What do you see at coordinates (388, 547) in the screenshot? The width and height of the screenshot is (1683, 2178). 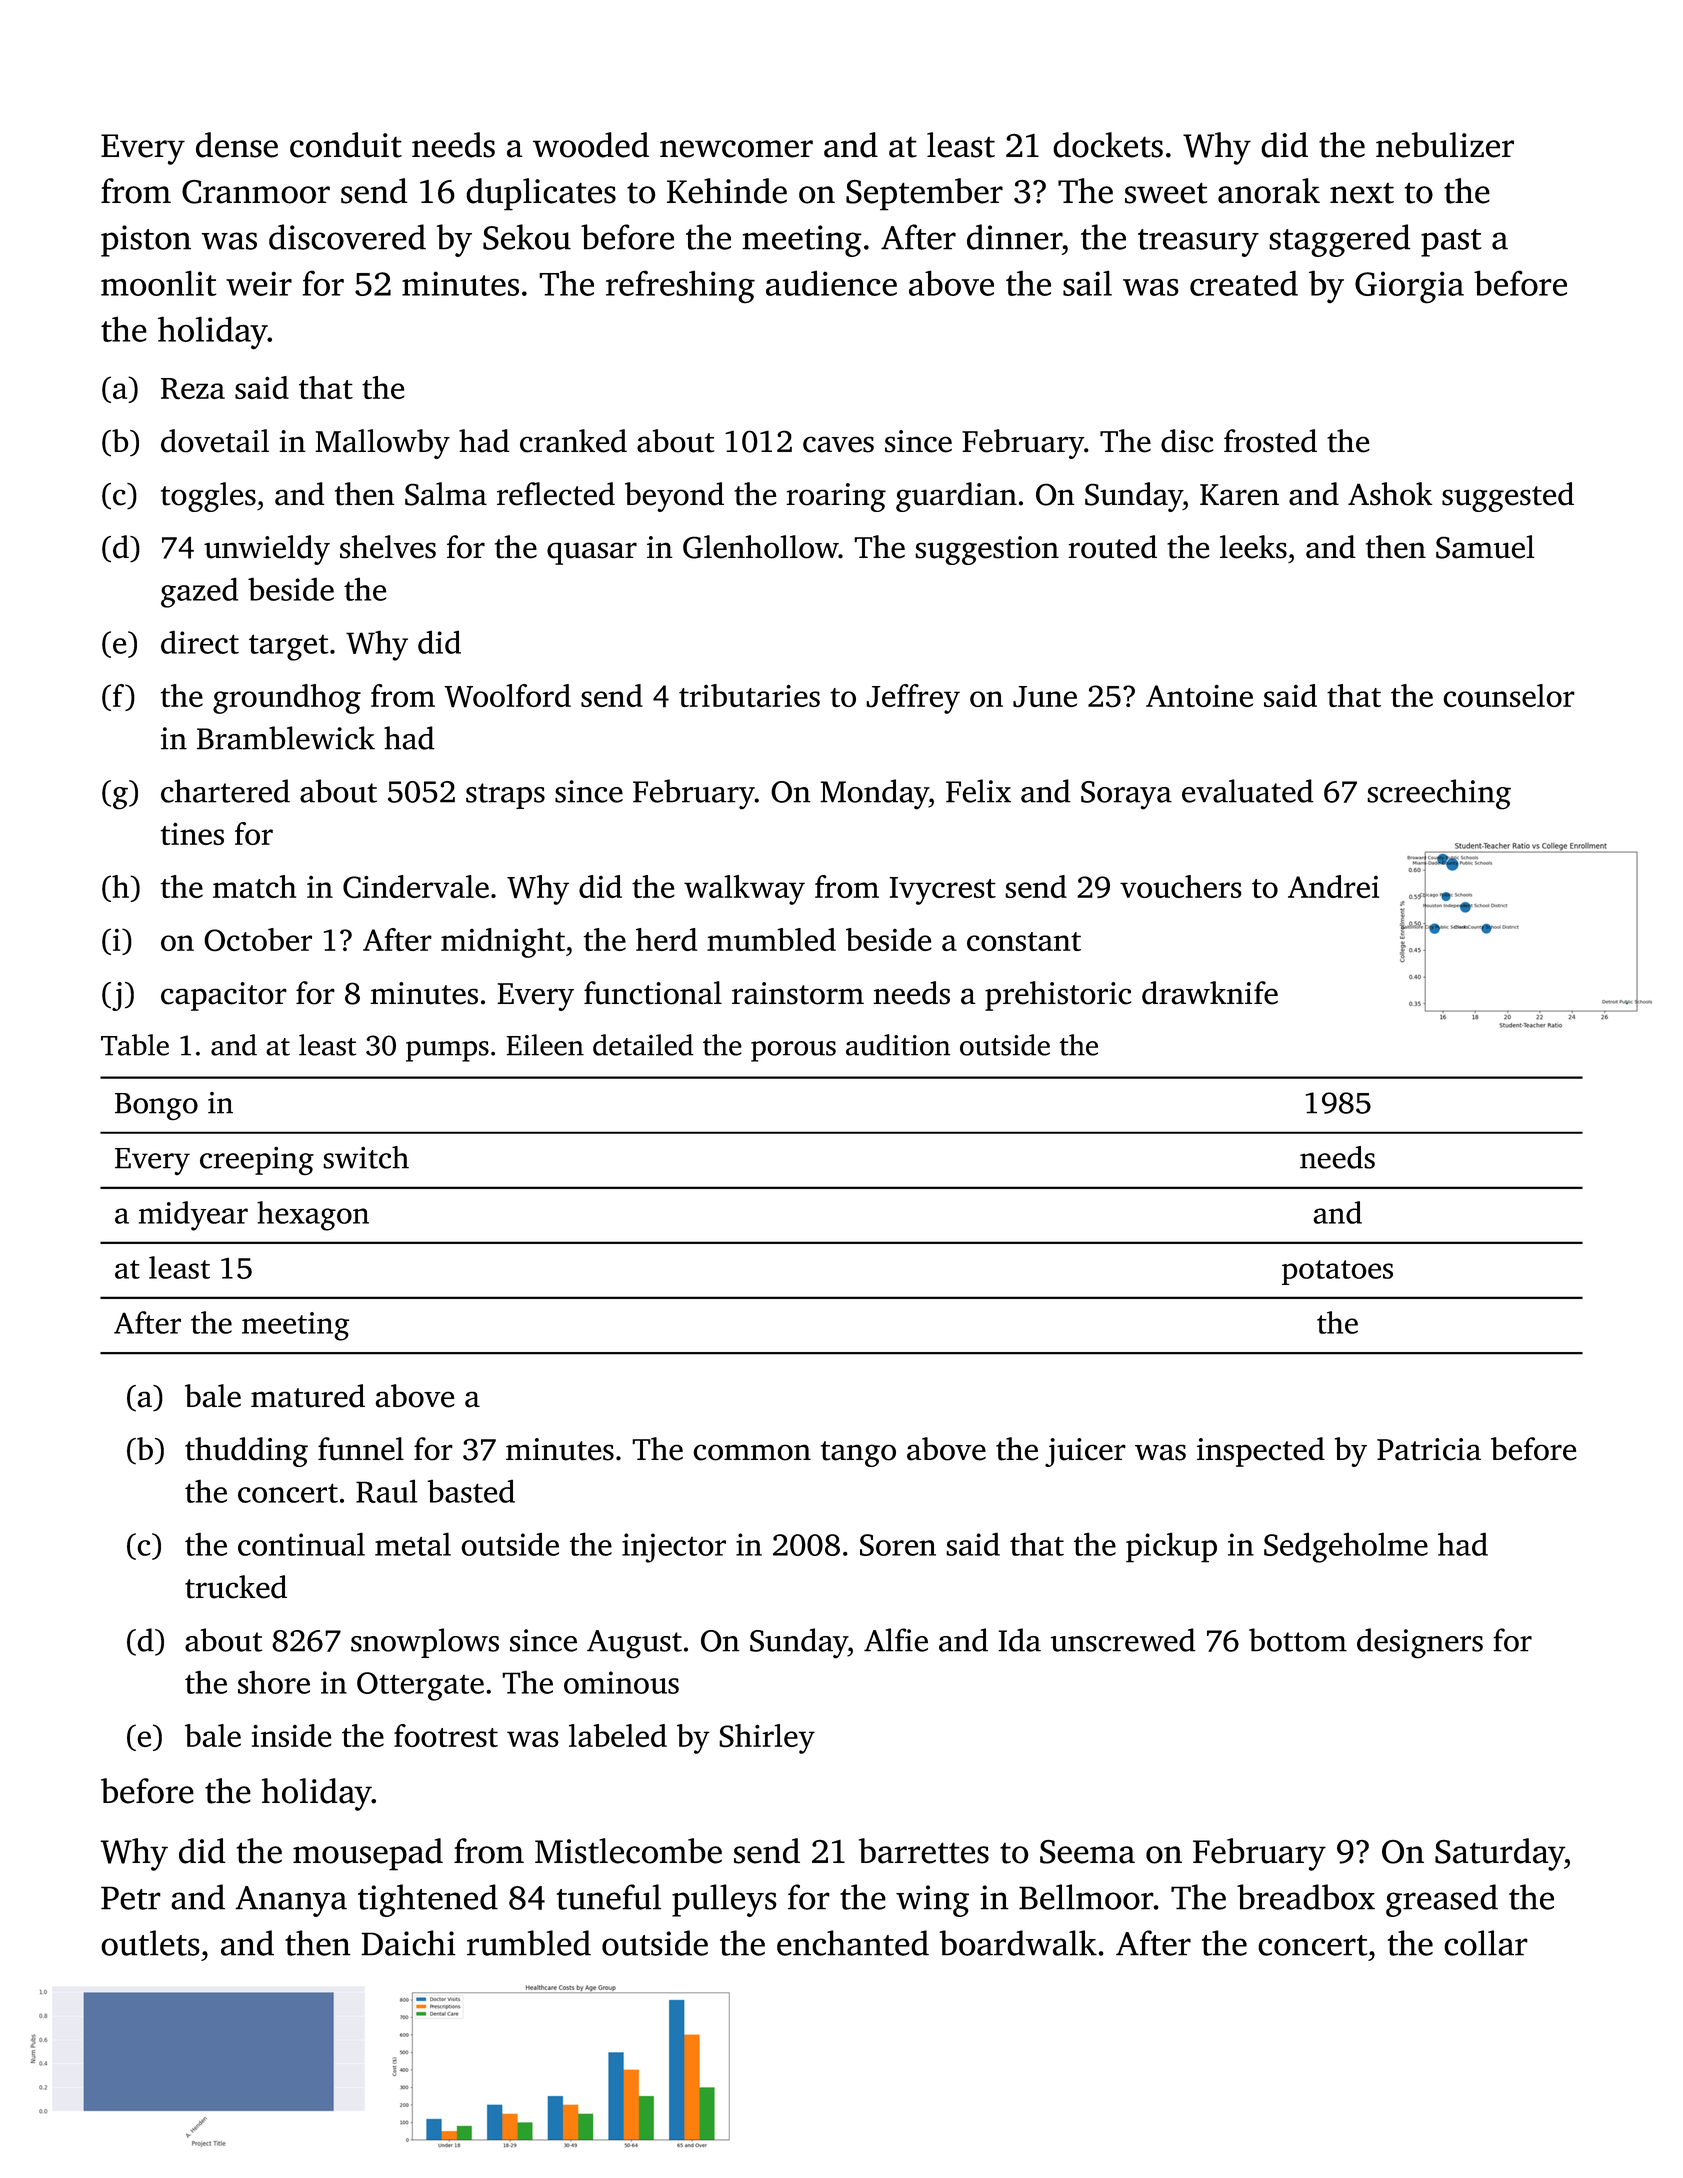 I see `shelves` at bounding box center [388, 547].
